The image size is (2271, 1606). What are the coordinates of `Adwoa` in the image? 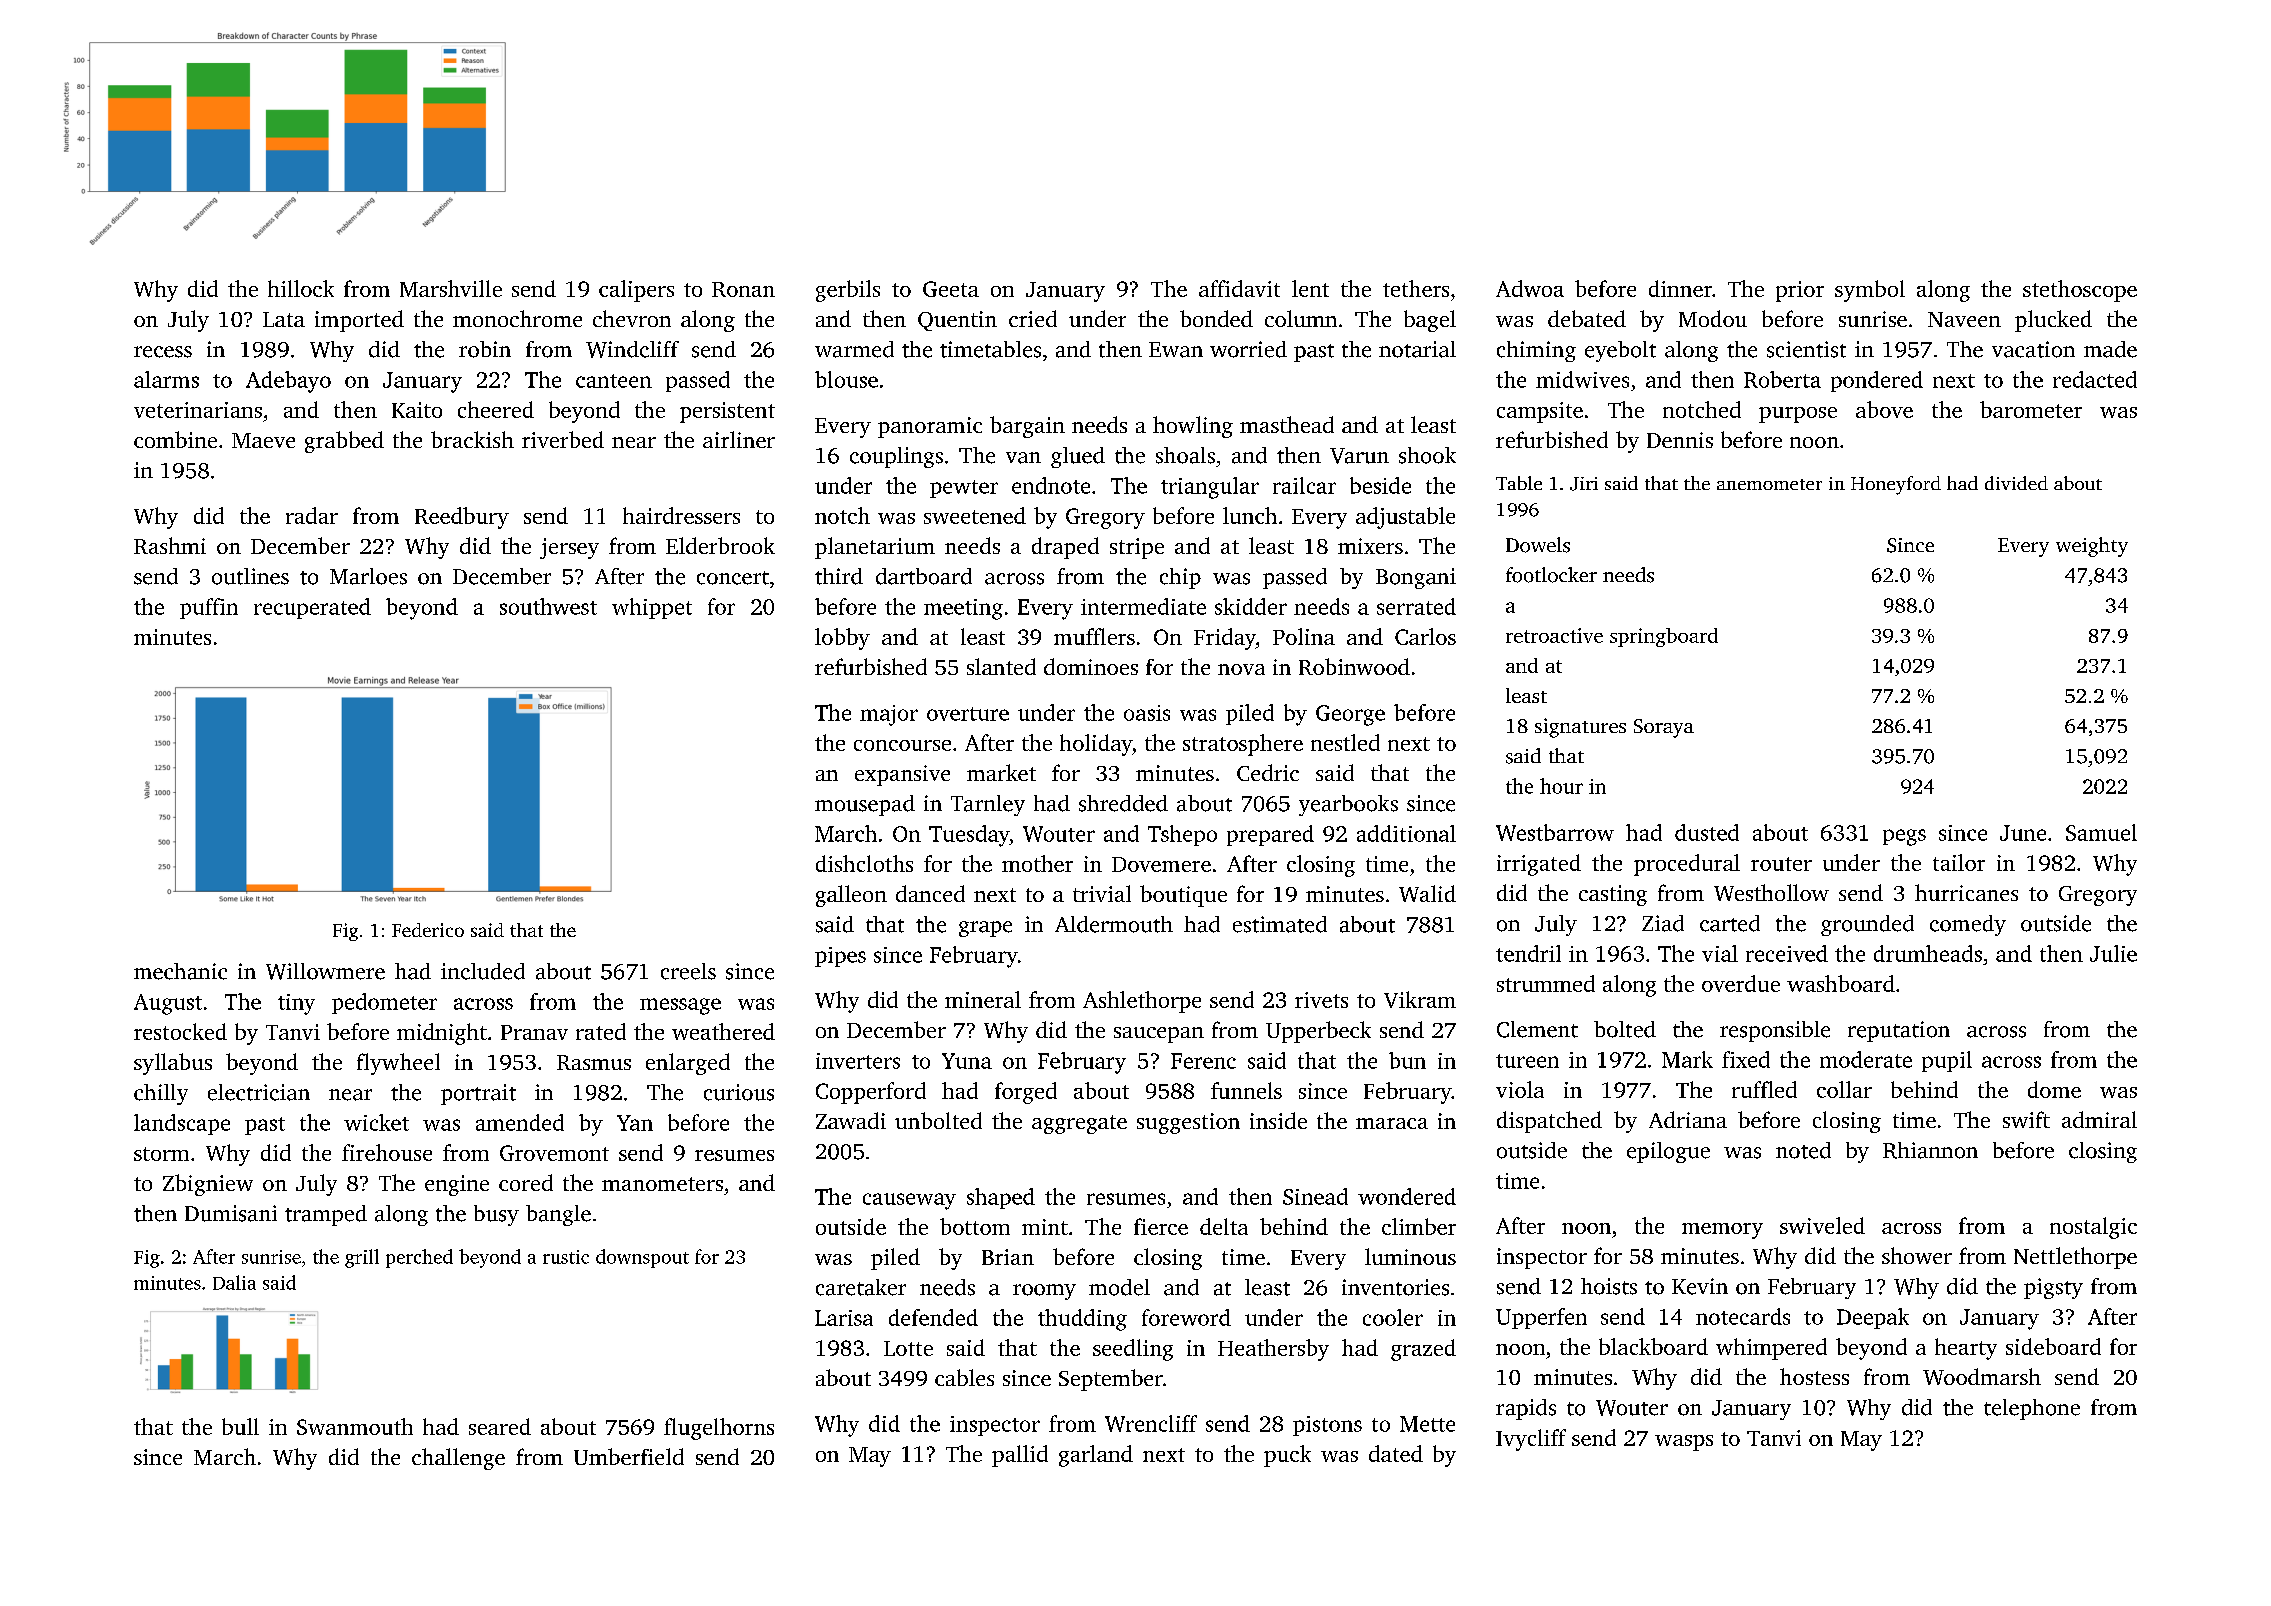 It's located at (1530, 288).
